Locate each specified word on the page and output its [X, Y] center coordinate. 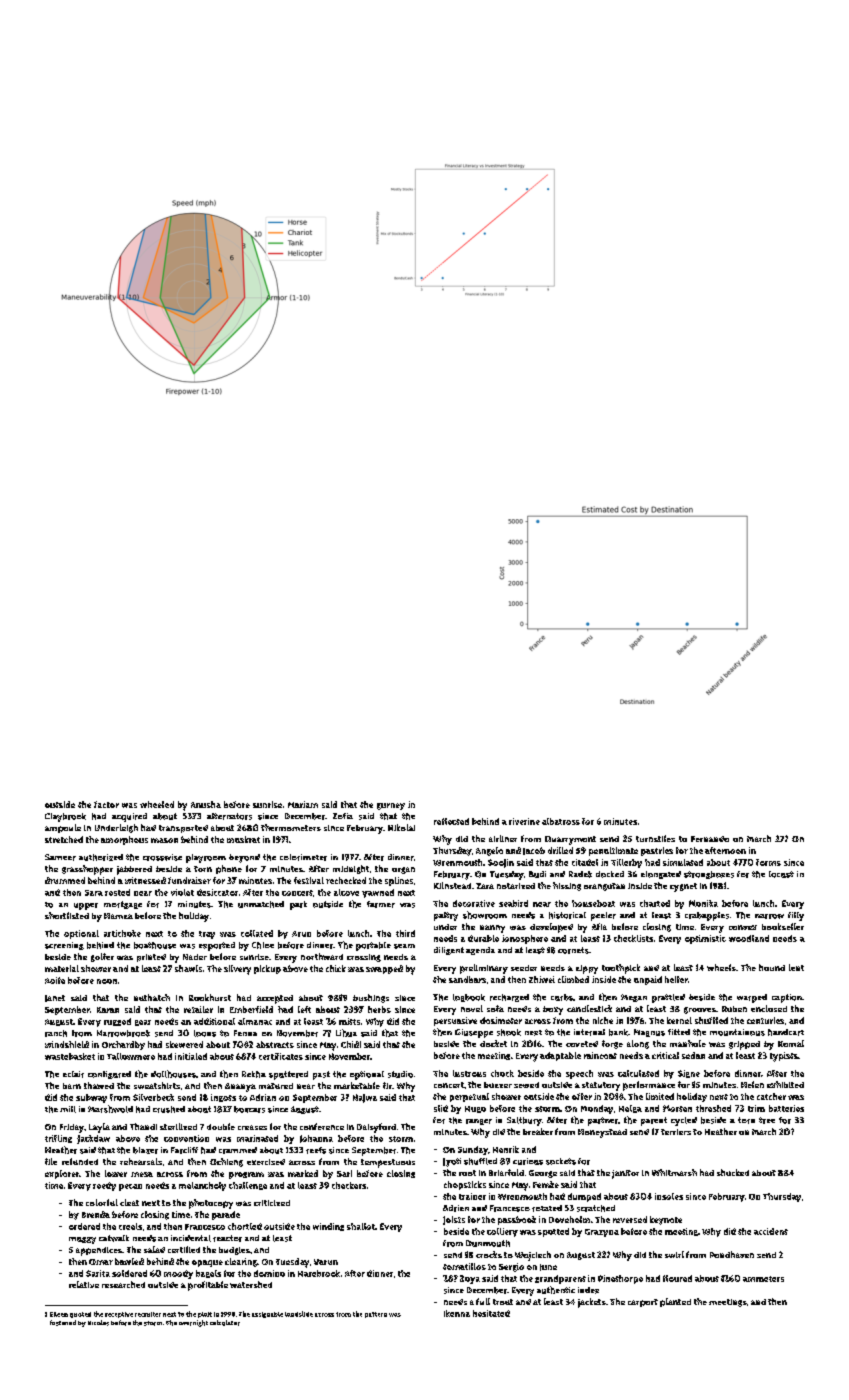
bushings [371, 998]
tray [207, 935]
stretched [64, 839]
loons [205, 1033]
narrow [769, 916]
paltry [446, 916]
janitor [625, 1174]
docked [610, 874]
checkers [349, 1185]
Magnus [649, 1033]
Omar [101, 1262]
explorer [62, 1174]
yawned [378, 893]
